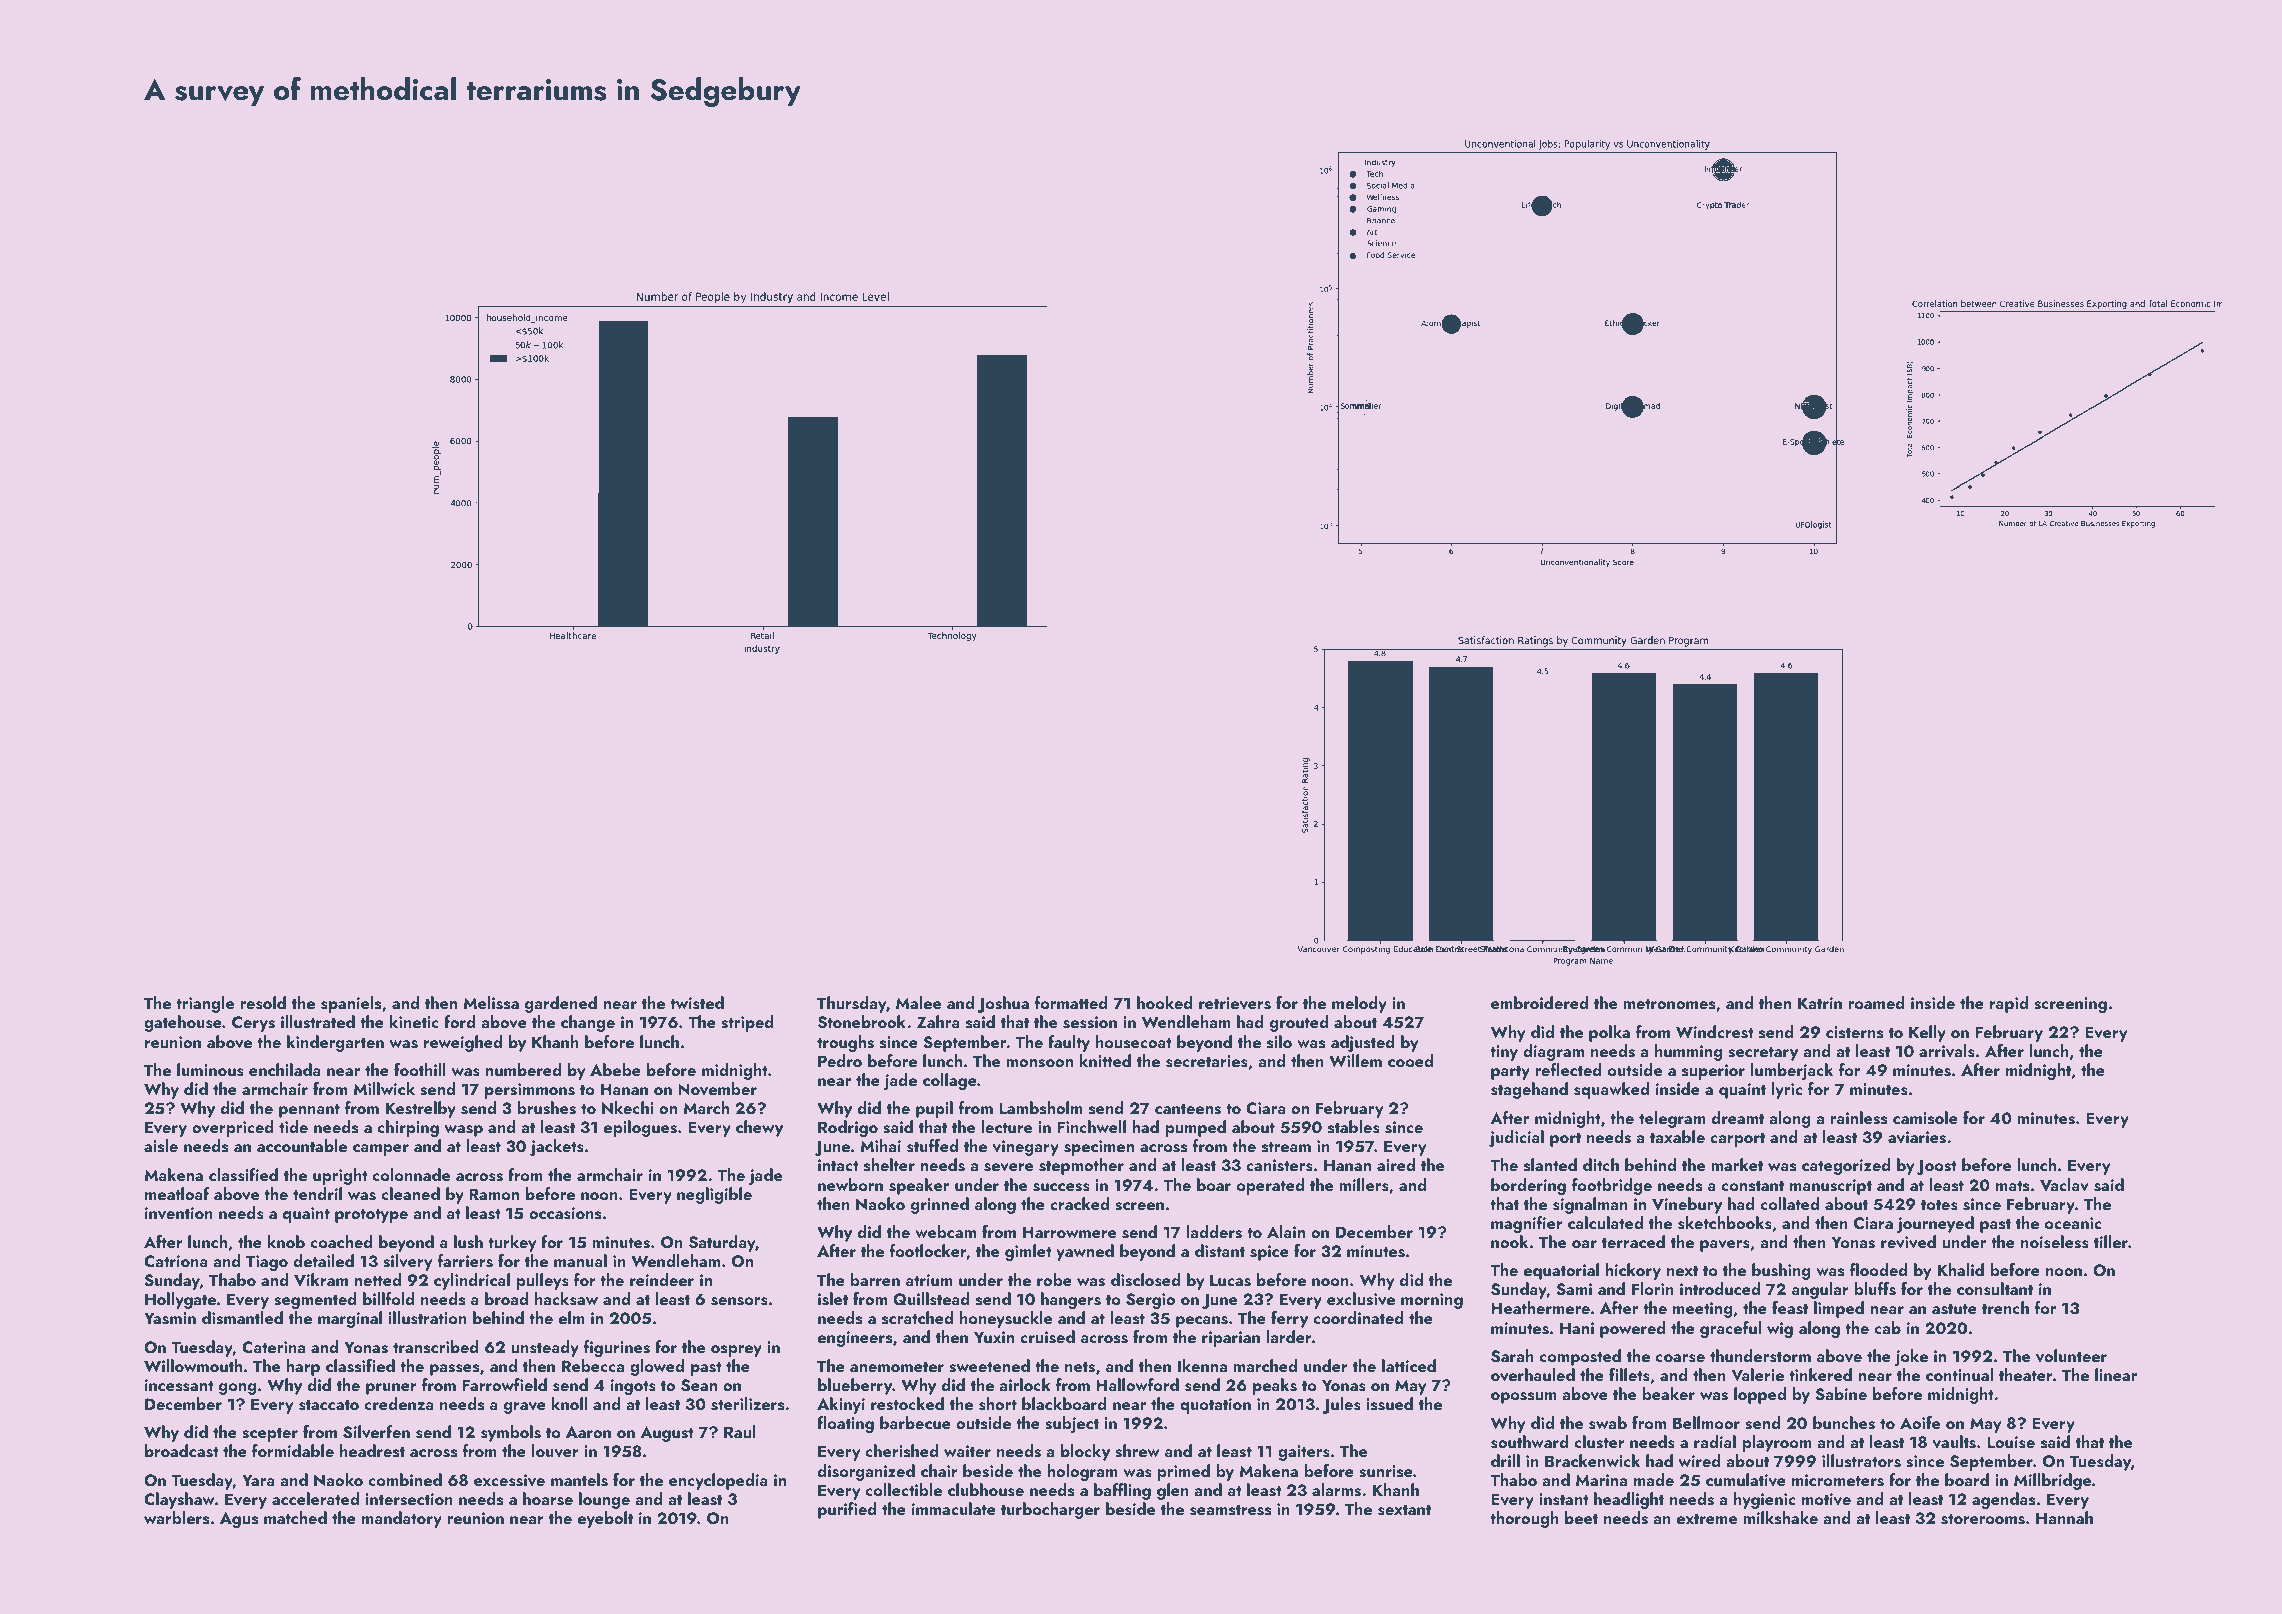 Image resolution: width=2282 pixels, height=1614 pixels. I want to click on eyebolt, so click(605, 1519).
